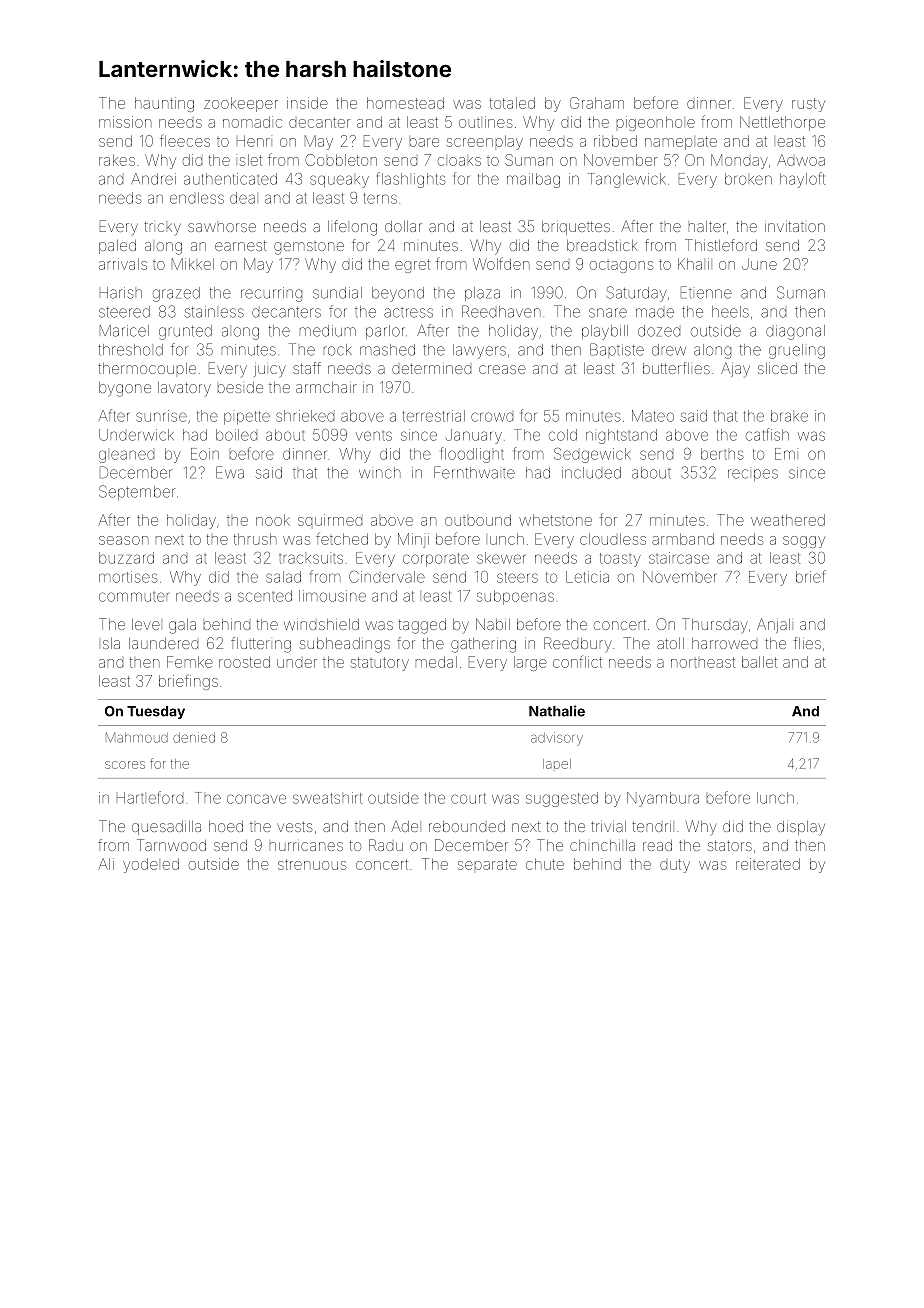  What do you see at coordinates (753, 475) in the screenshot?
I see `recipes` at bounding box center [753, 475].
